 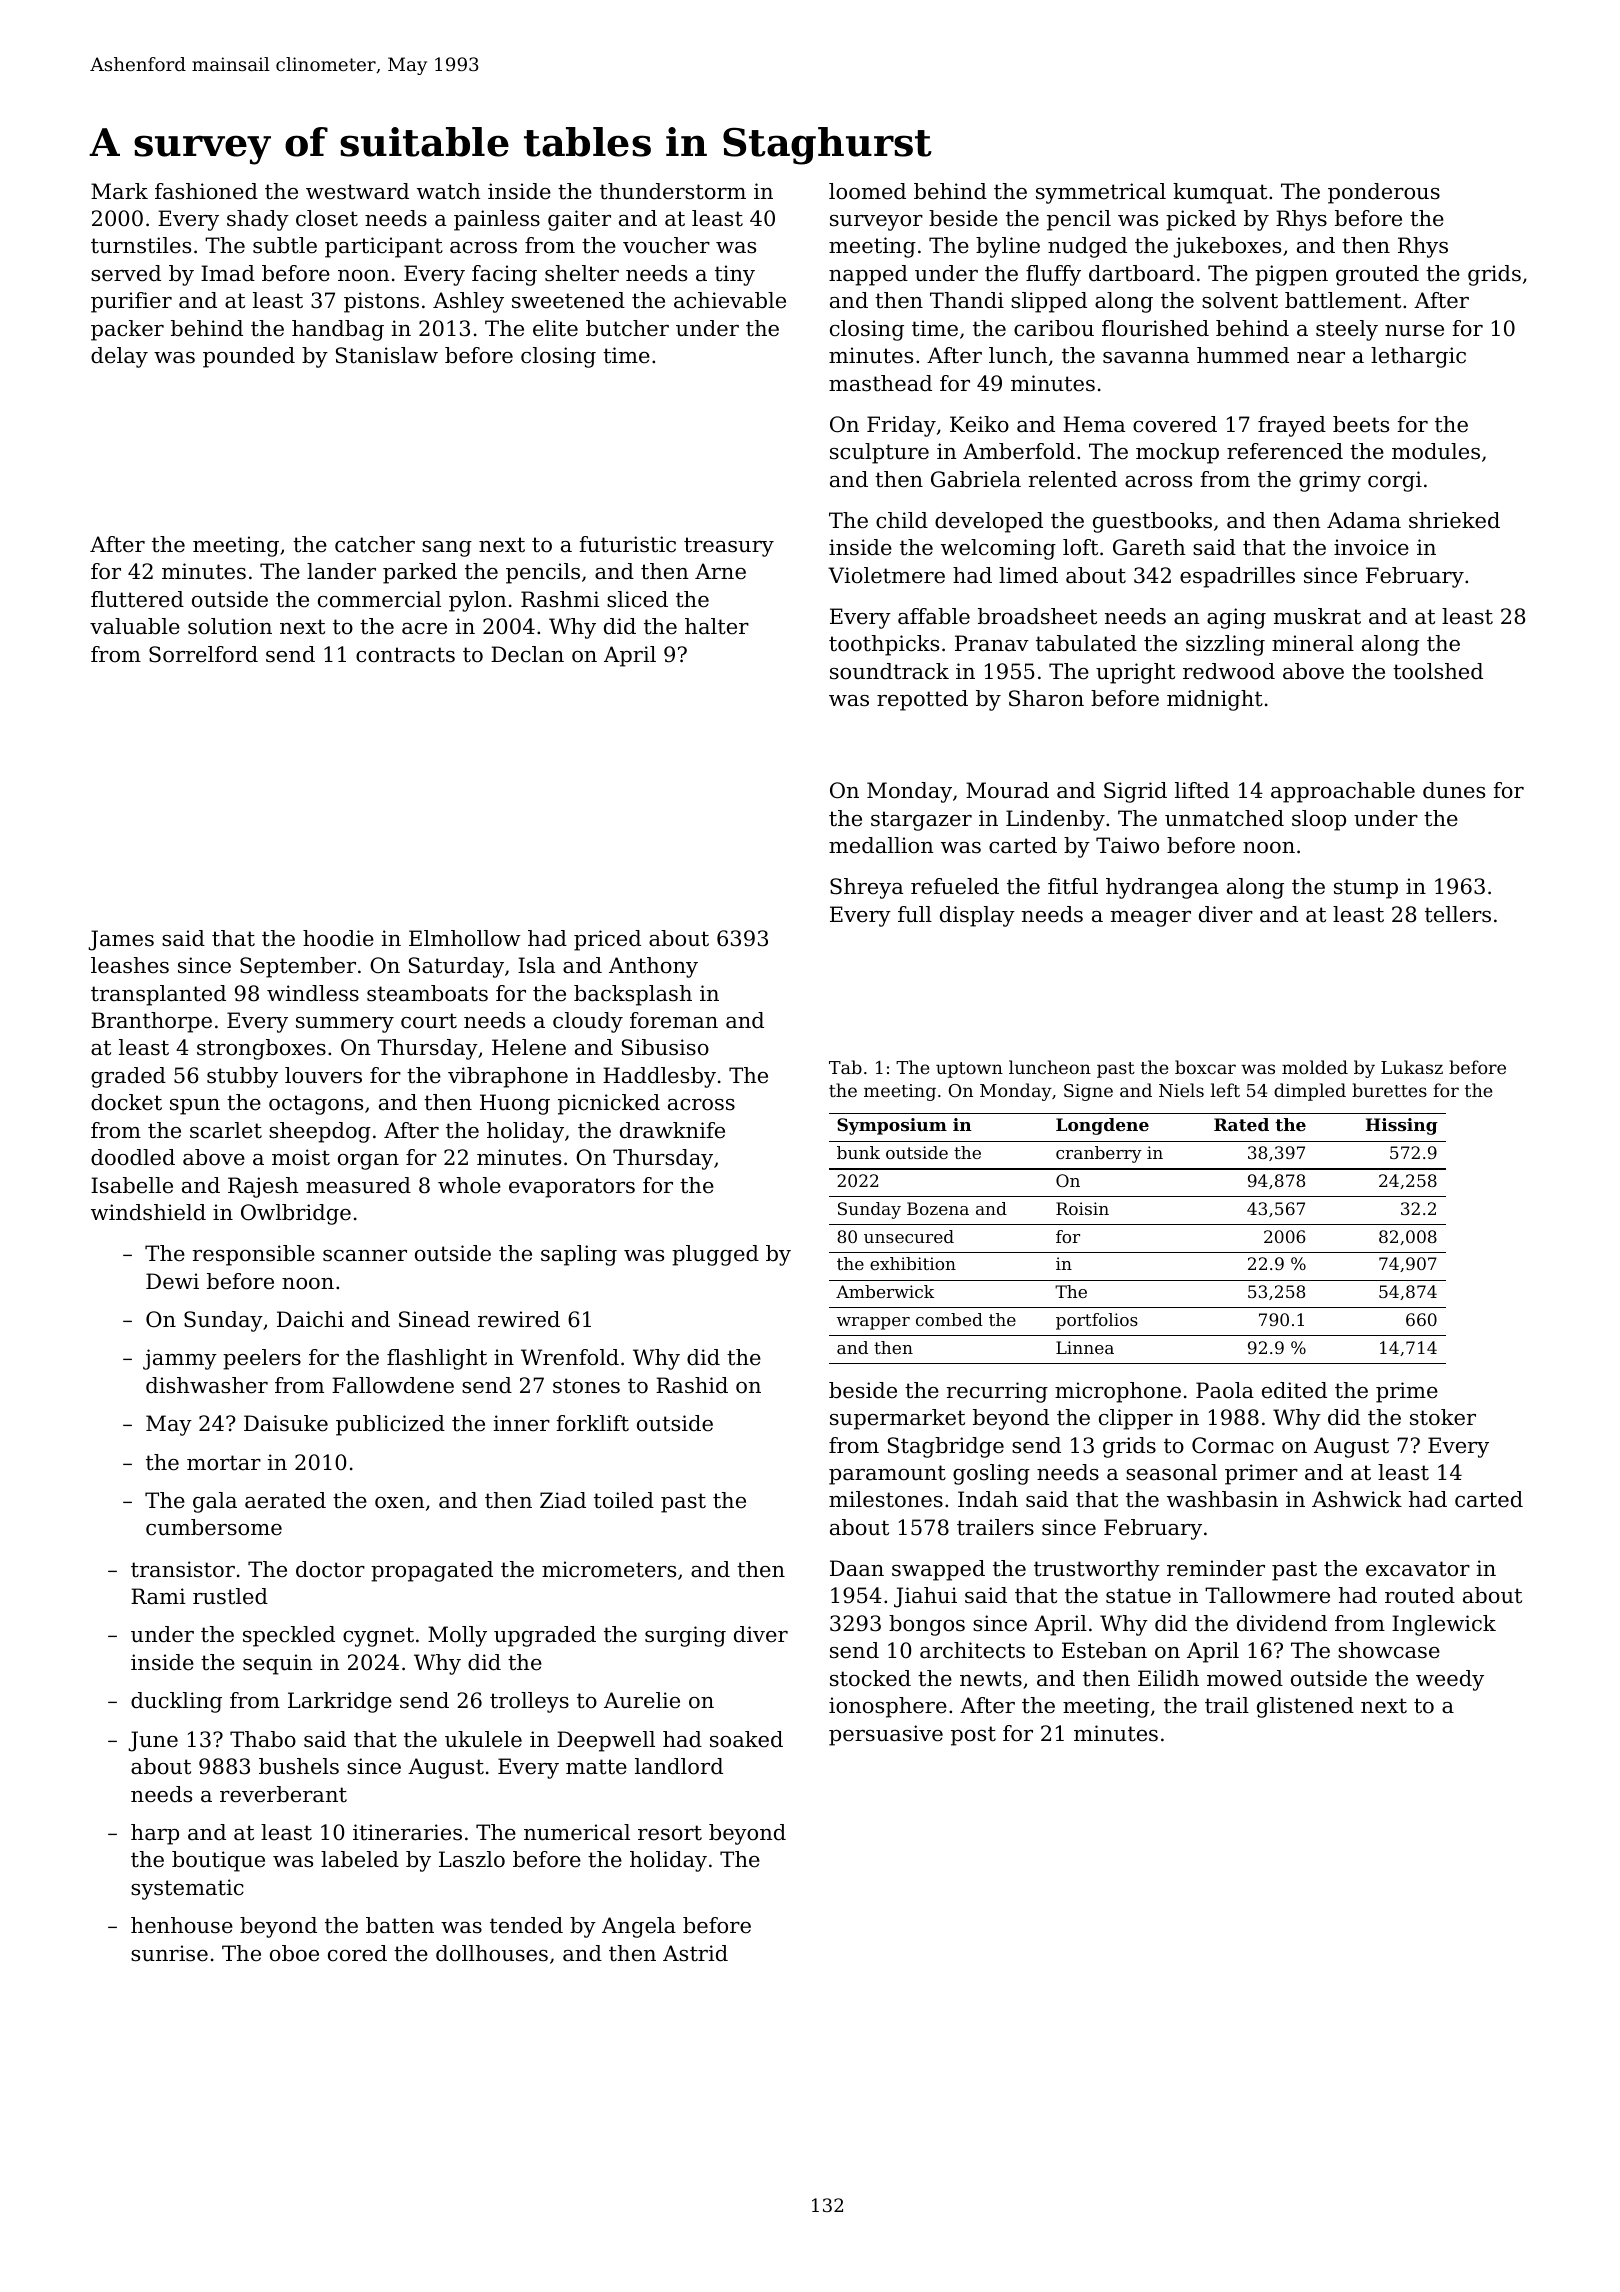 I want to click on oxen, so click(x=400, y=1503).
